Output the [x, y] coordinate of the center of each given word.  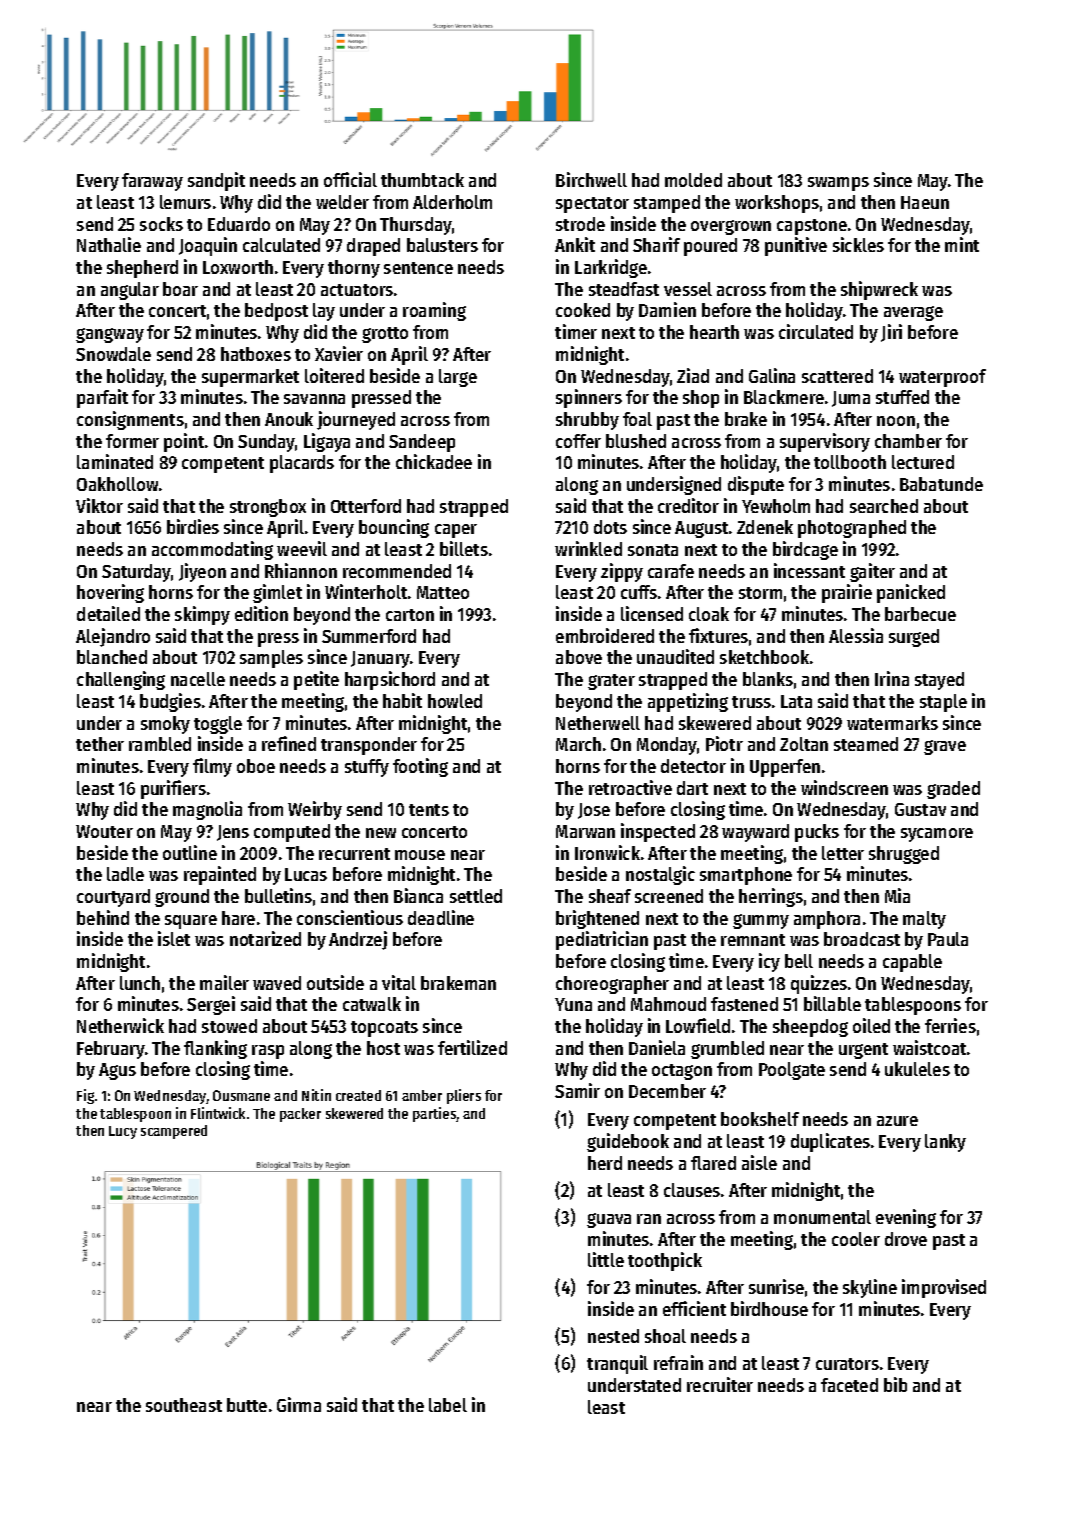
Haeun [925, 202]
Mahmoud [668, 1004]
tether [100, 744]
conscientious [350, 917]
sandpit [216, 181]
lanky [945, 1143]
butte [247, 1405]
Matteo [443, 592]
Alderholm [452, 202]
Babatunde [941, 484]
